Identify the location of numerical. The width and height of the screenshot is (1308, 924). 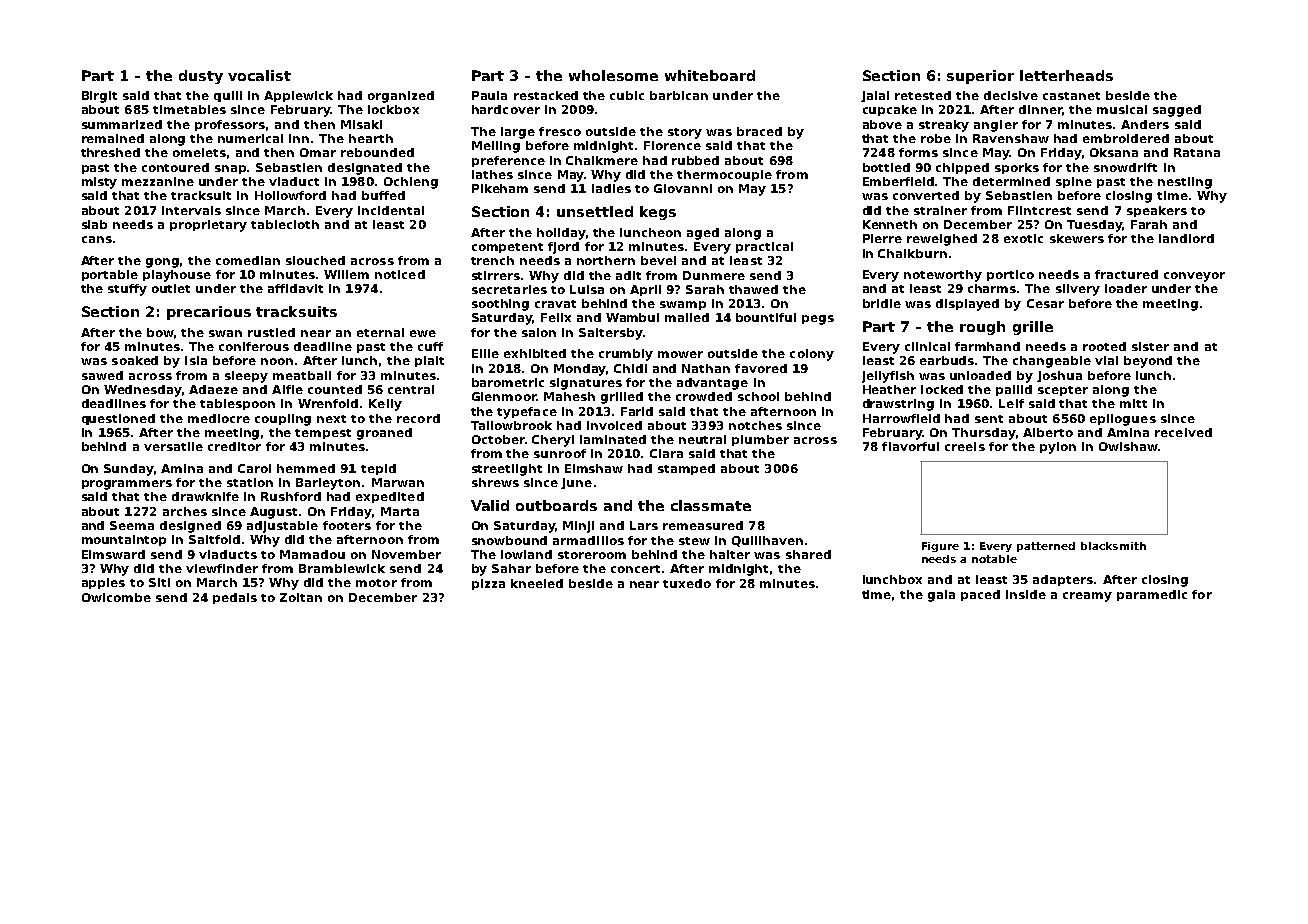
(250, 138).
